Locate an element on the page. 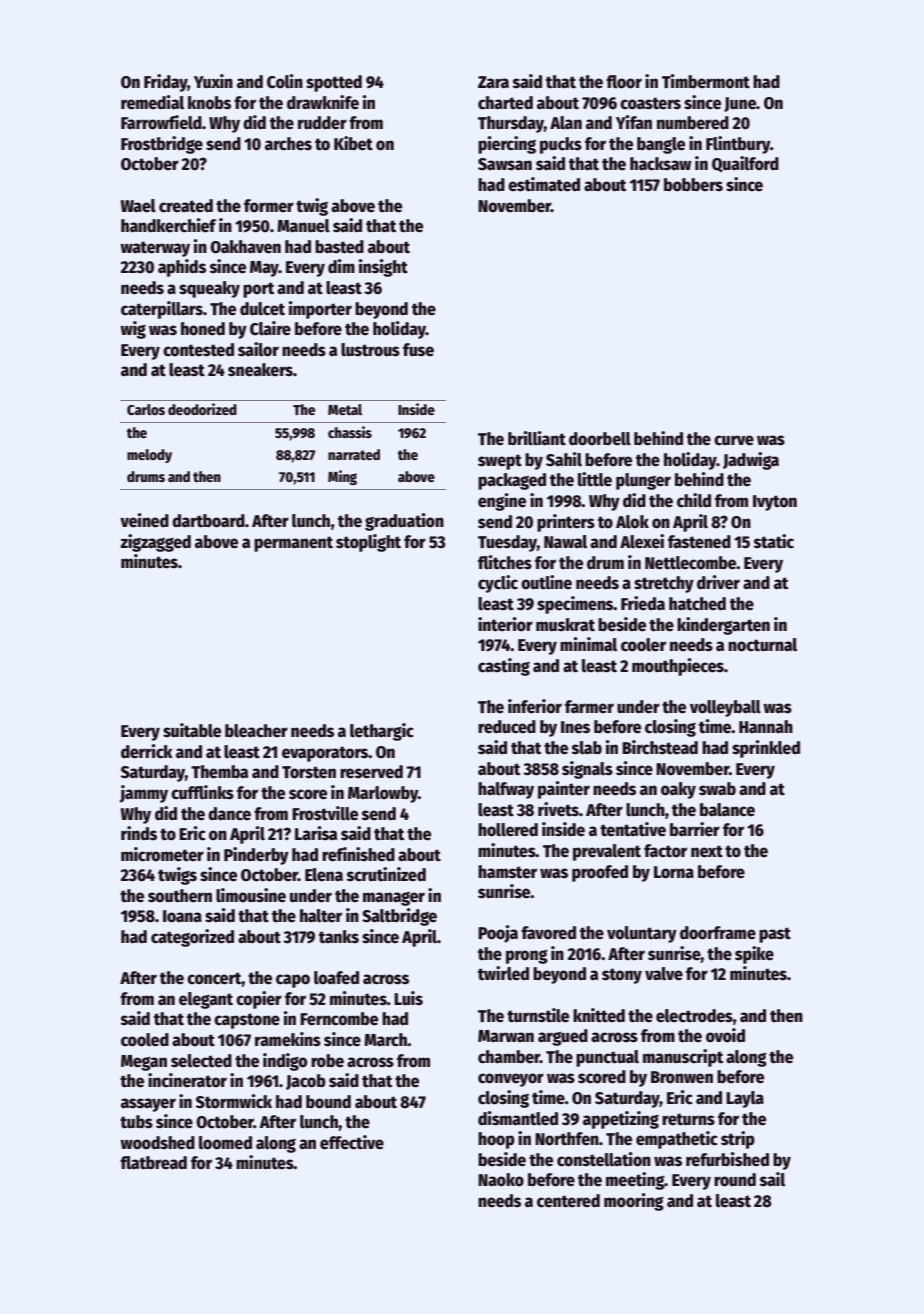  nocturnal is located at coordinates (762, 645).
